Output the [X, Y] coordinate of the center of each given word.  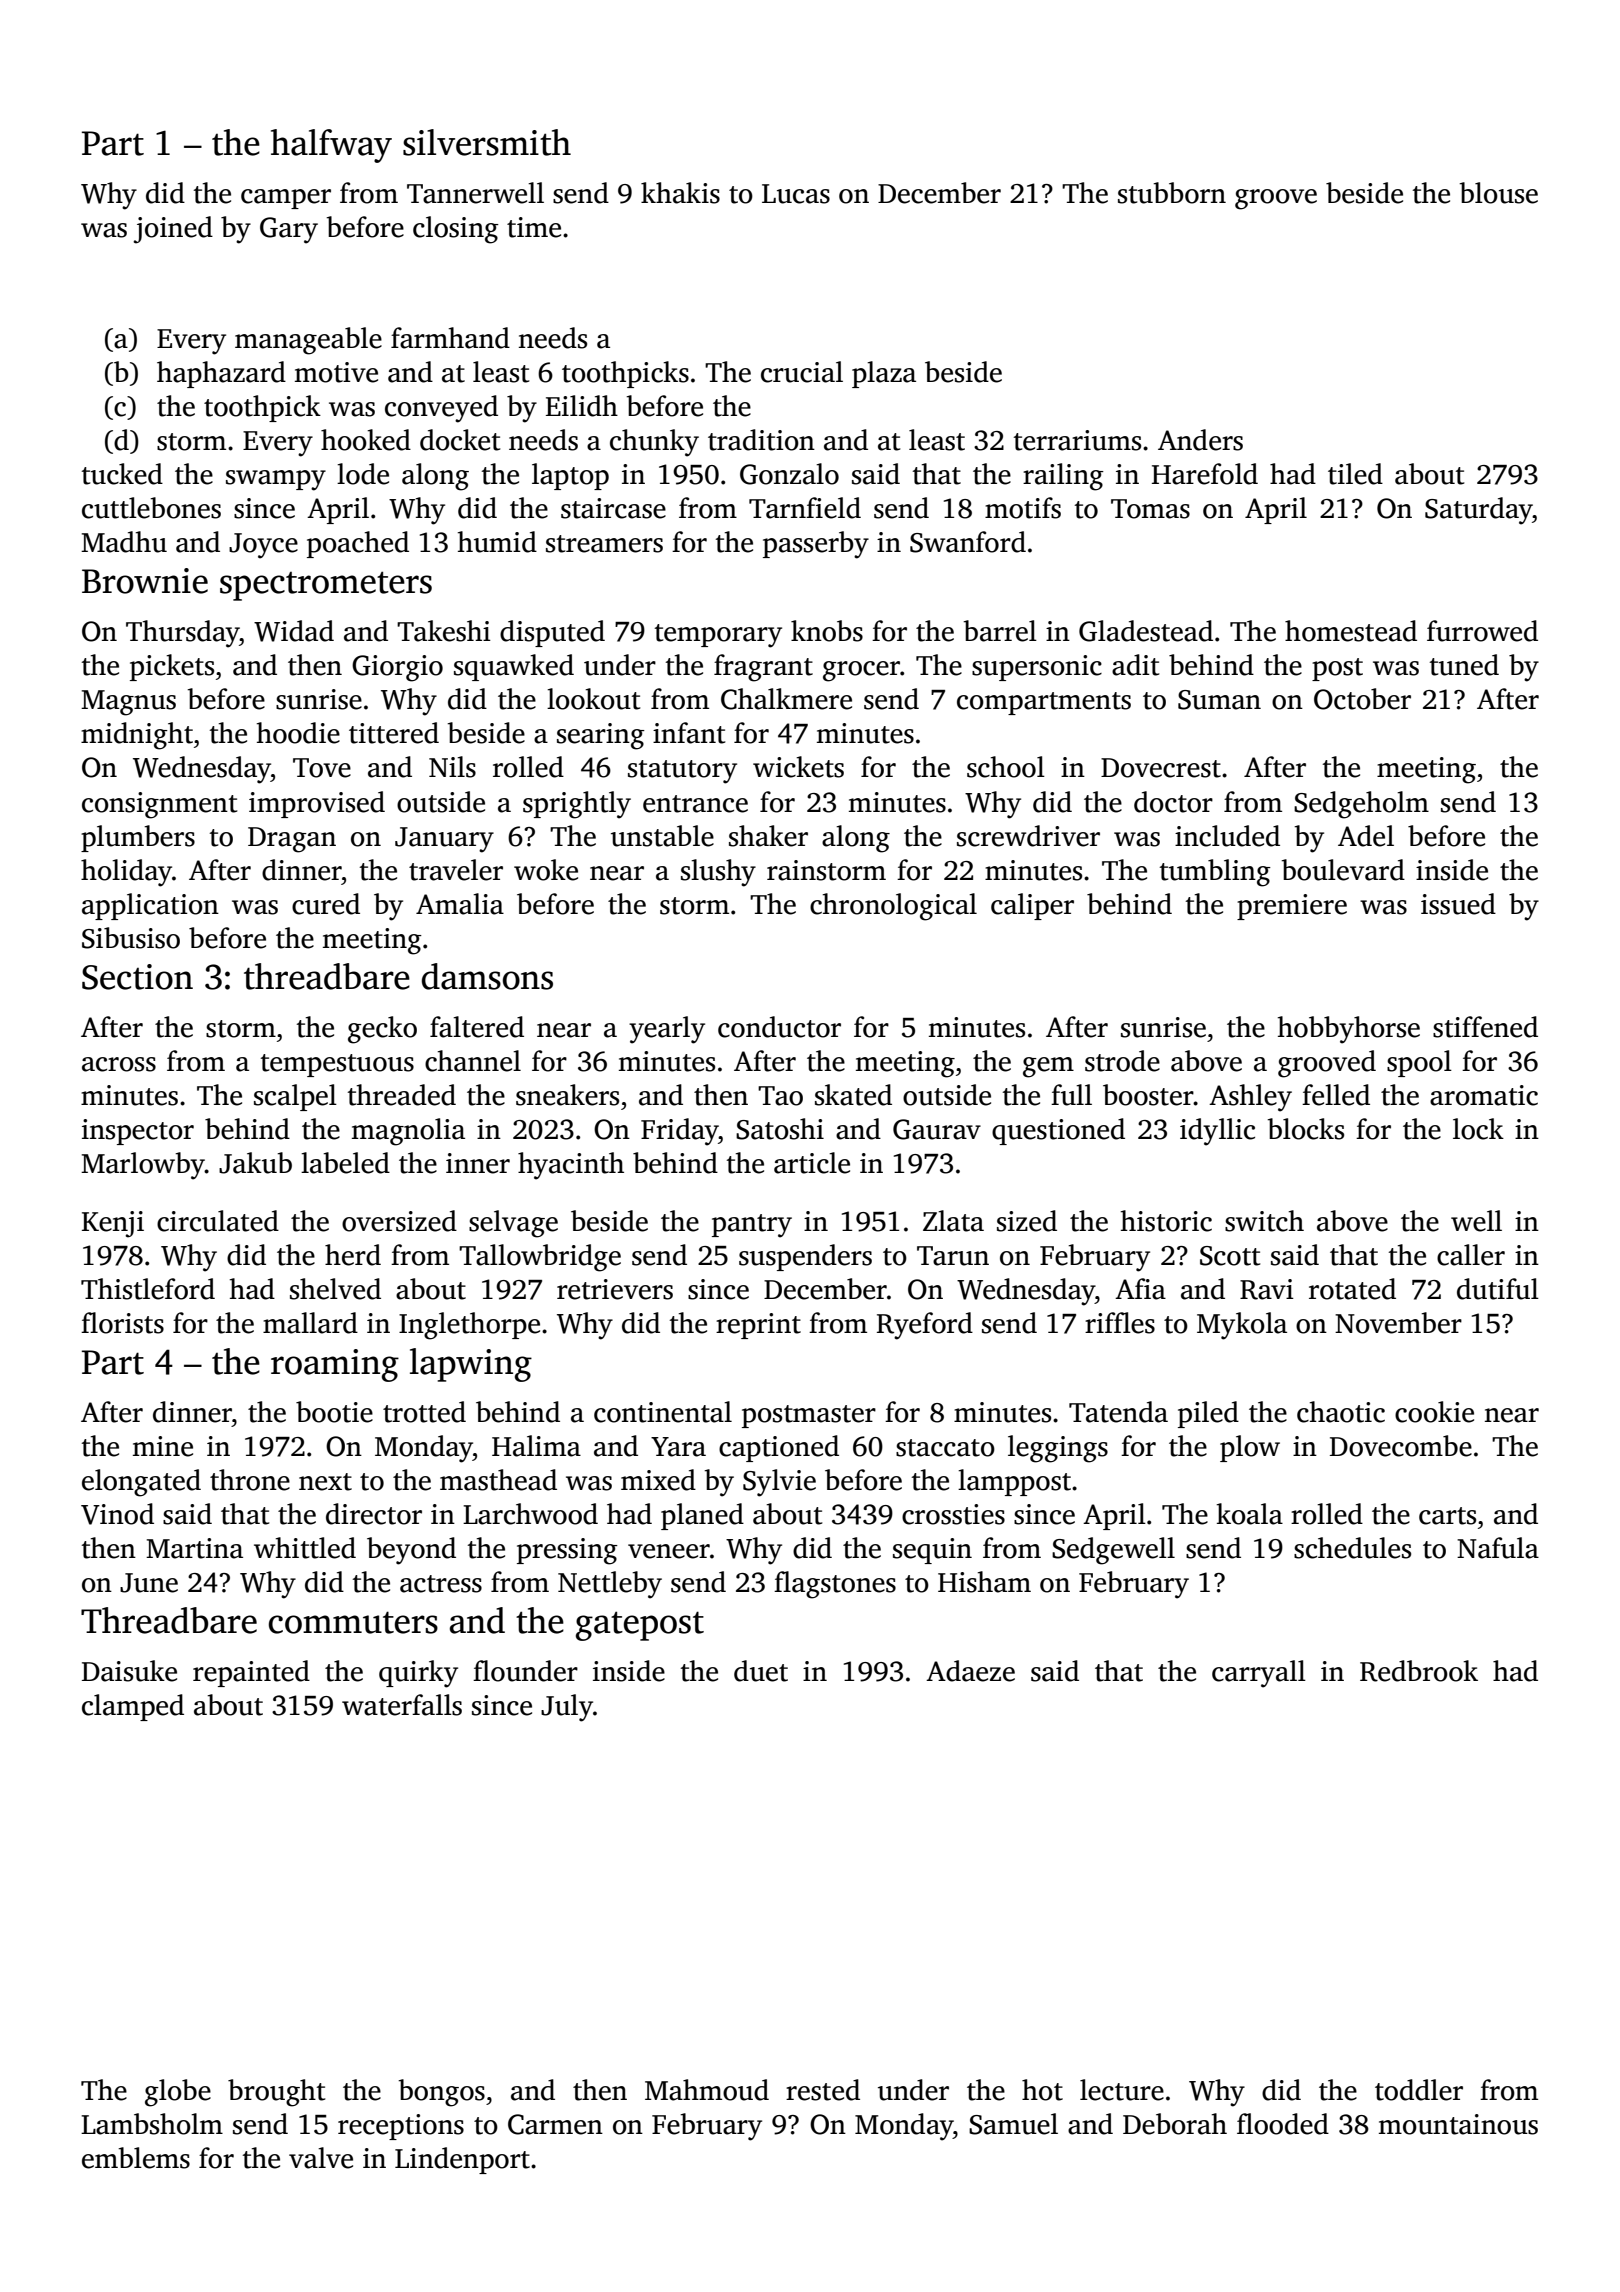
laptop [570, 476]
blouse [1498, 193]
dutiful [1498, 1289]
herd [353, 1255]
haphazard [221, 374]
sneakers [567, 1095]
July [567, 1708]
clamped [133, 1707]
